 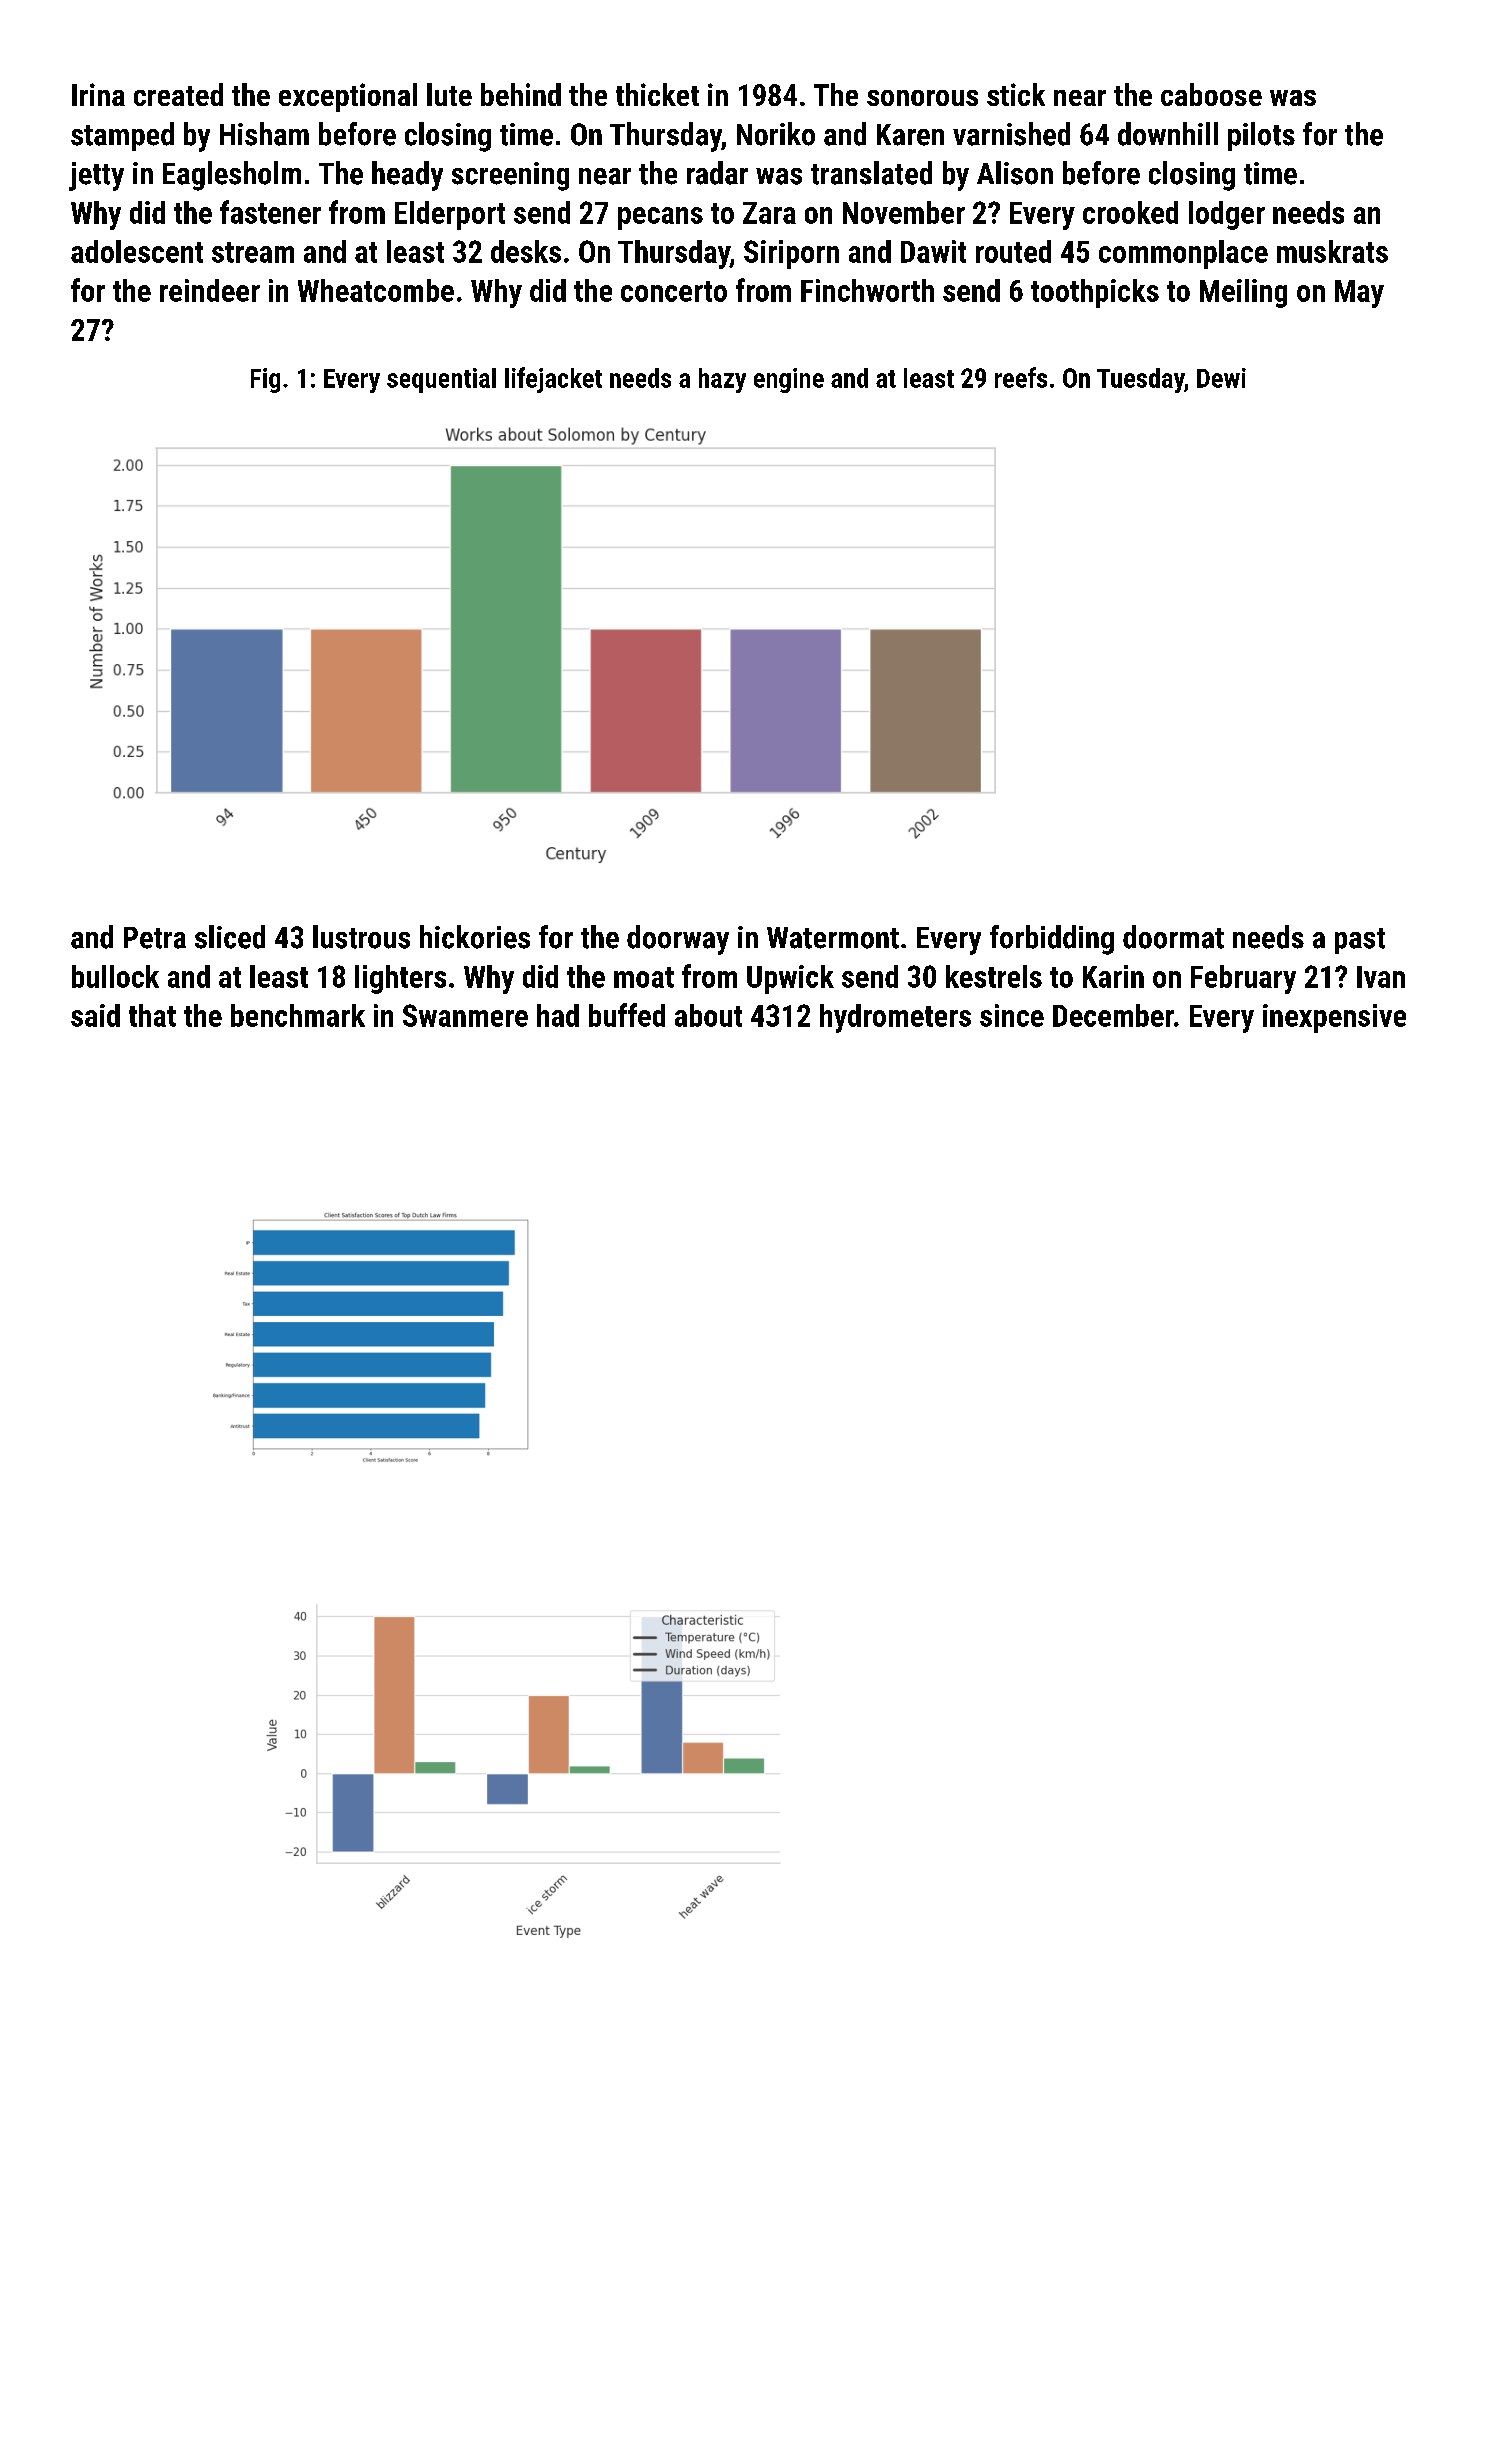 I want to click on exceptional, so click(x=348, y=97).
